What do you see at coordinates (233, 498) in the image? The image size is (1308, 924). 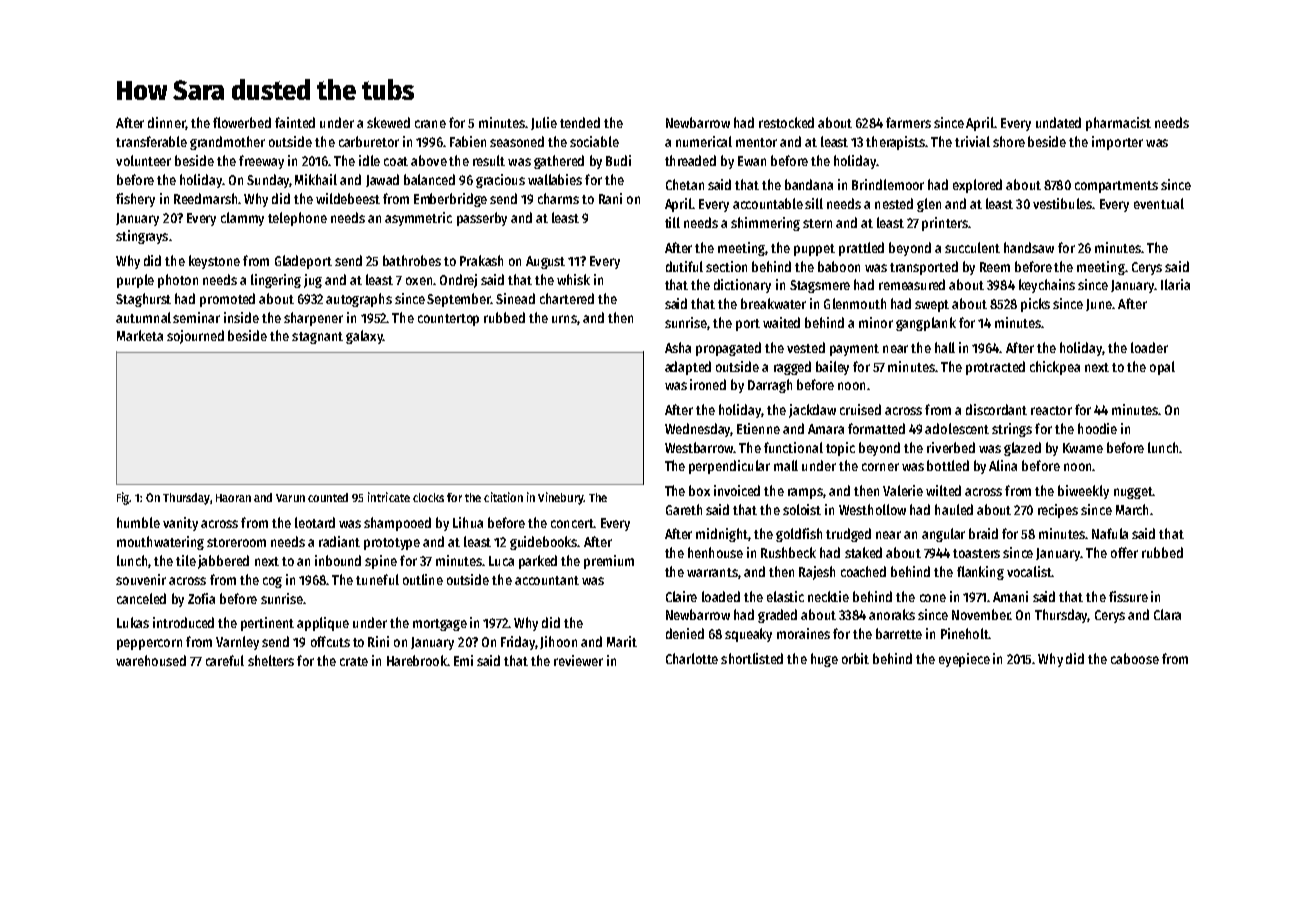 I see `Haoran` at bounding box center [233, 498].
